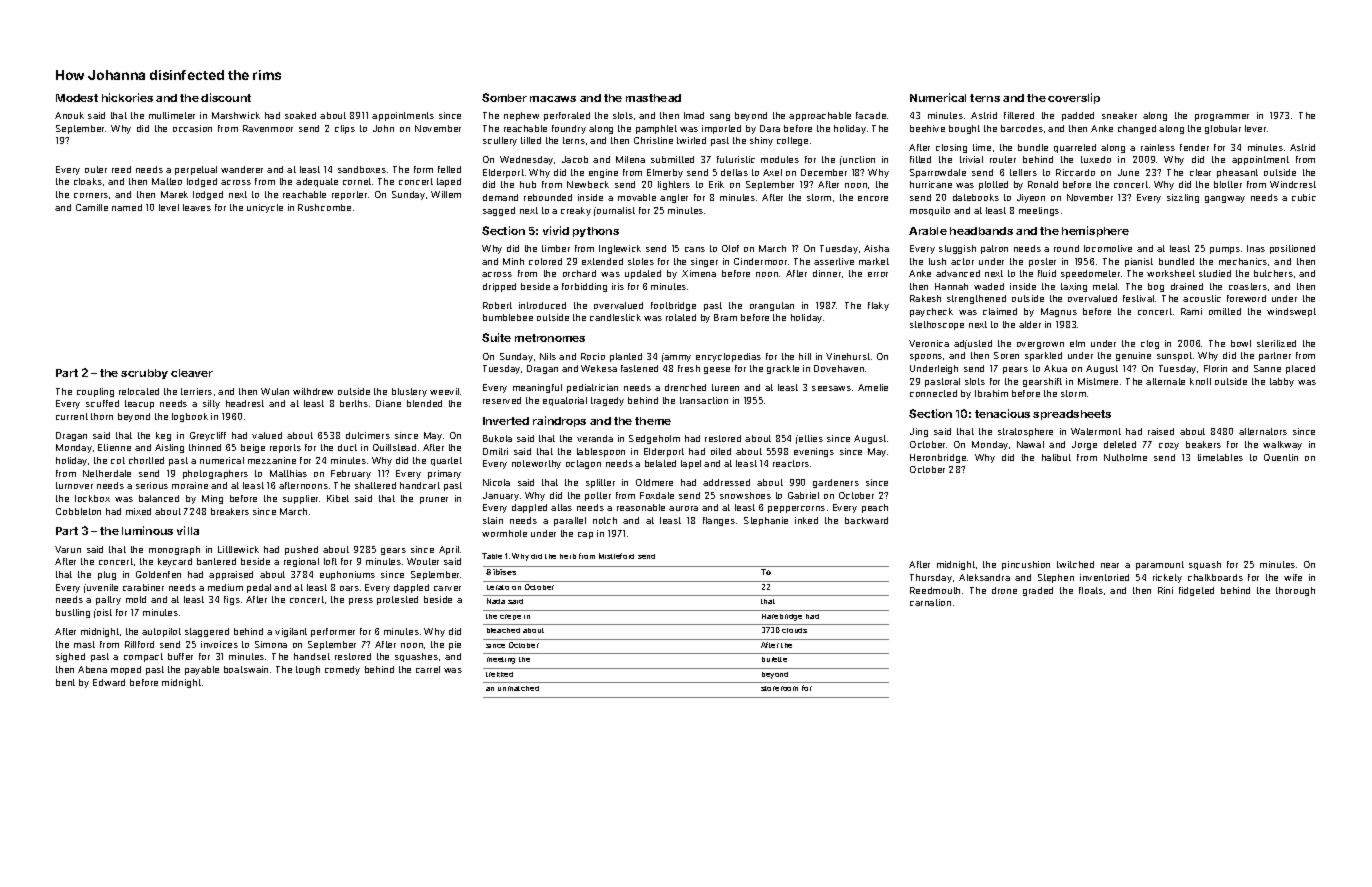  I want to click on Abena, so click(92, 669).
